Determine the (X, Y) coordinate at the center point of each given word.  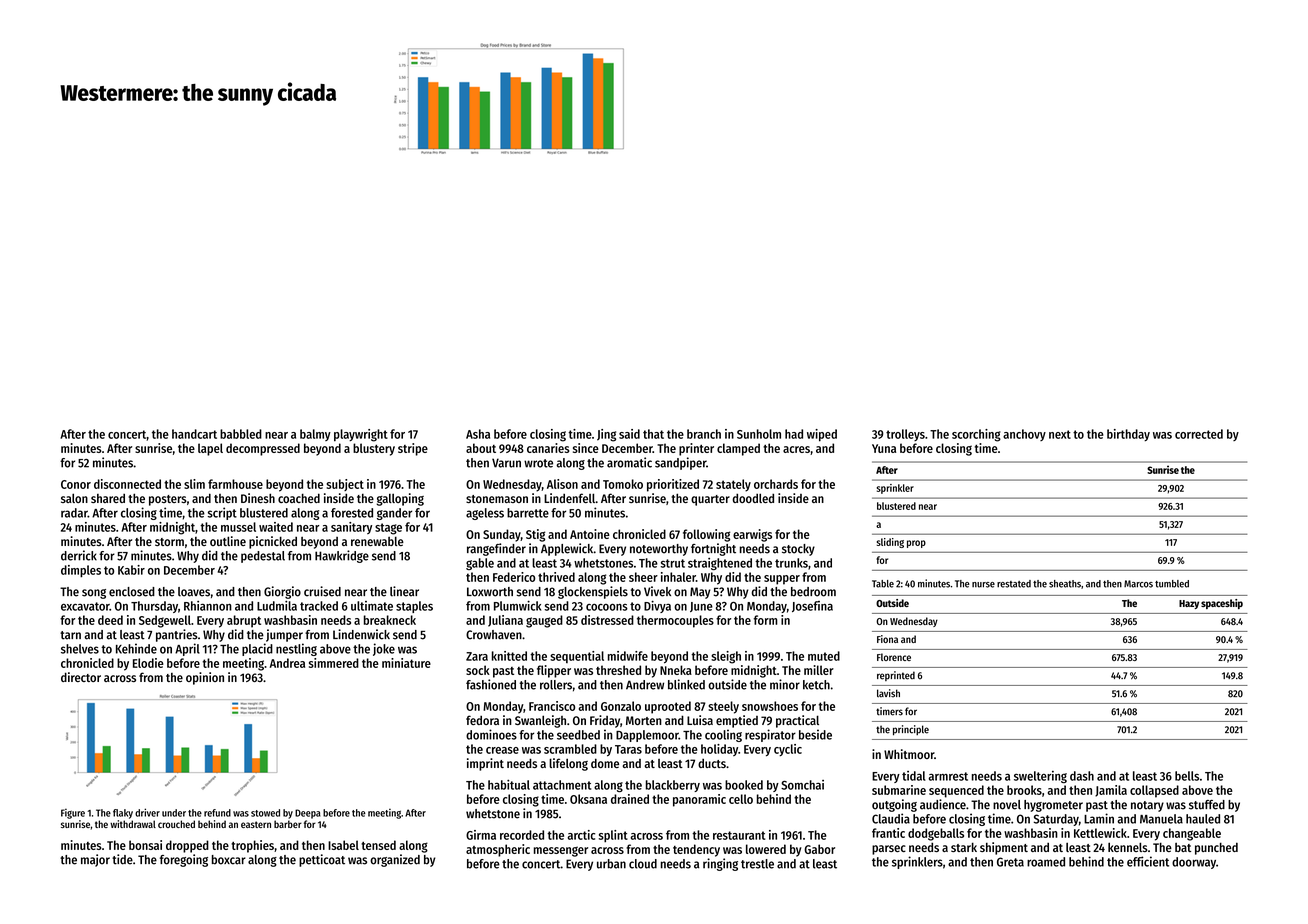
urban (611, 864)
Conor (76, 484)
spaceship (1222, 604)
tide (122, 859)
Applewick (567, 549)
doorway (1194, 863)
